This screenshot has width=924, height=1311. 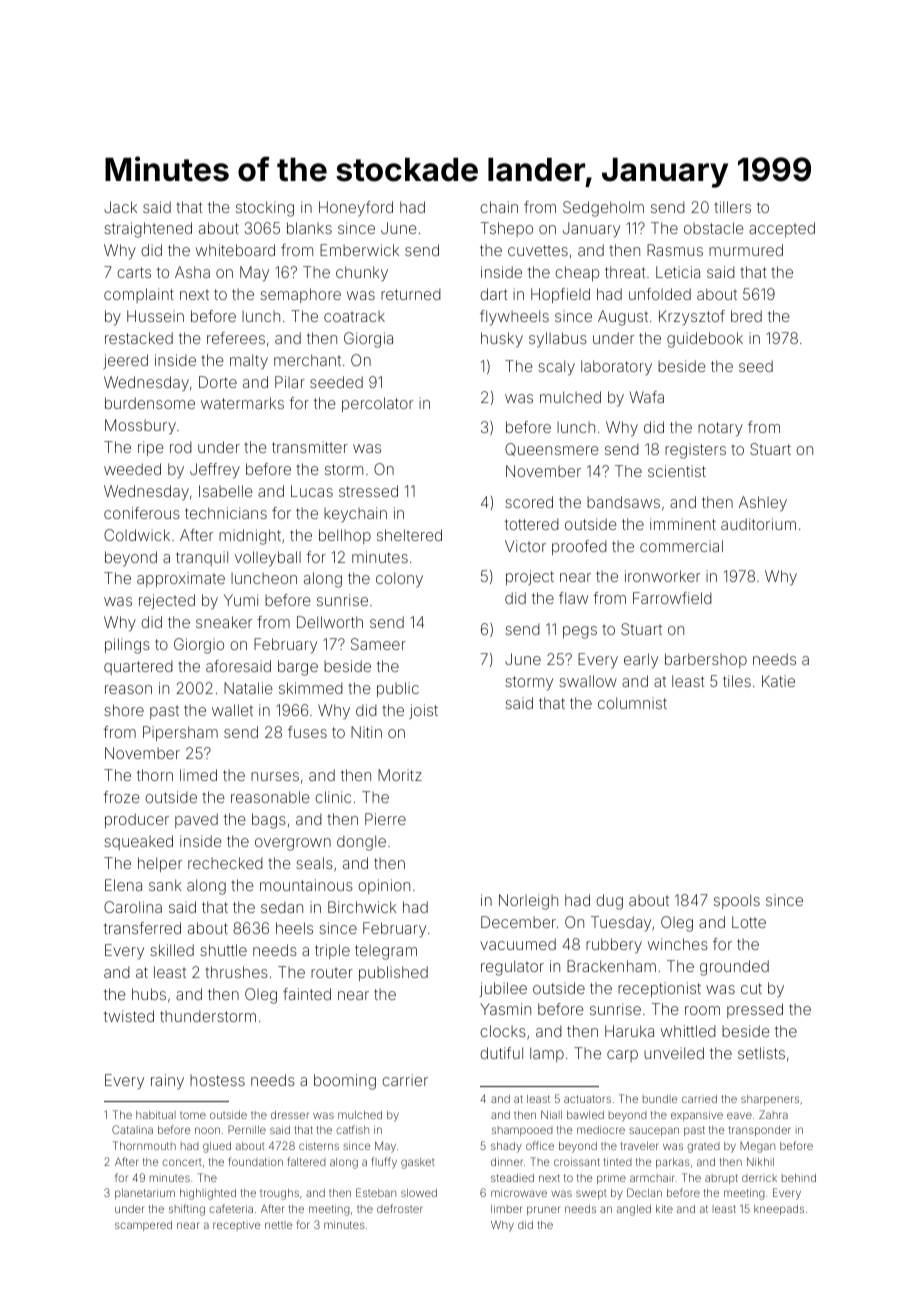 I want to click on bags, so click(x=269, y=821).
